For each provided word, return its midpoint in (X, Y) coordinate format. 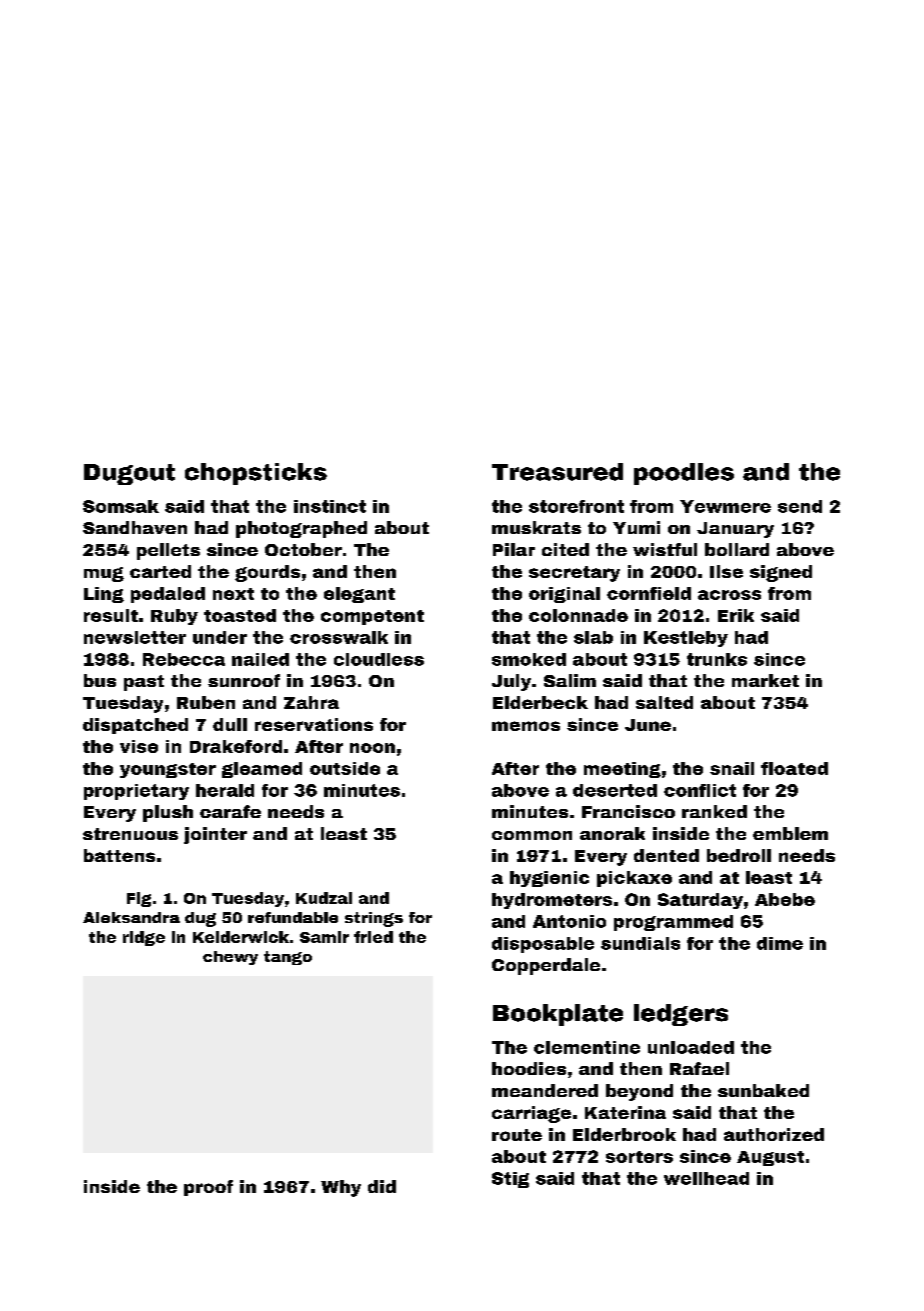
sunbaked (763, 1090)
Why (341, 1188)
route (517, 1135)
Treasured (557, 472)
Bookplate (558, 1015)
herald (225, 790)
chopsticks (256, 474)
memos (526, 726)
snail (732, 768)
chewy (230, 958)
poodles (684, 474)
